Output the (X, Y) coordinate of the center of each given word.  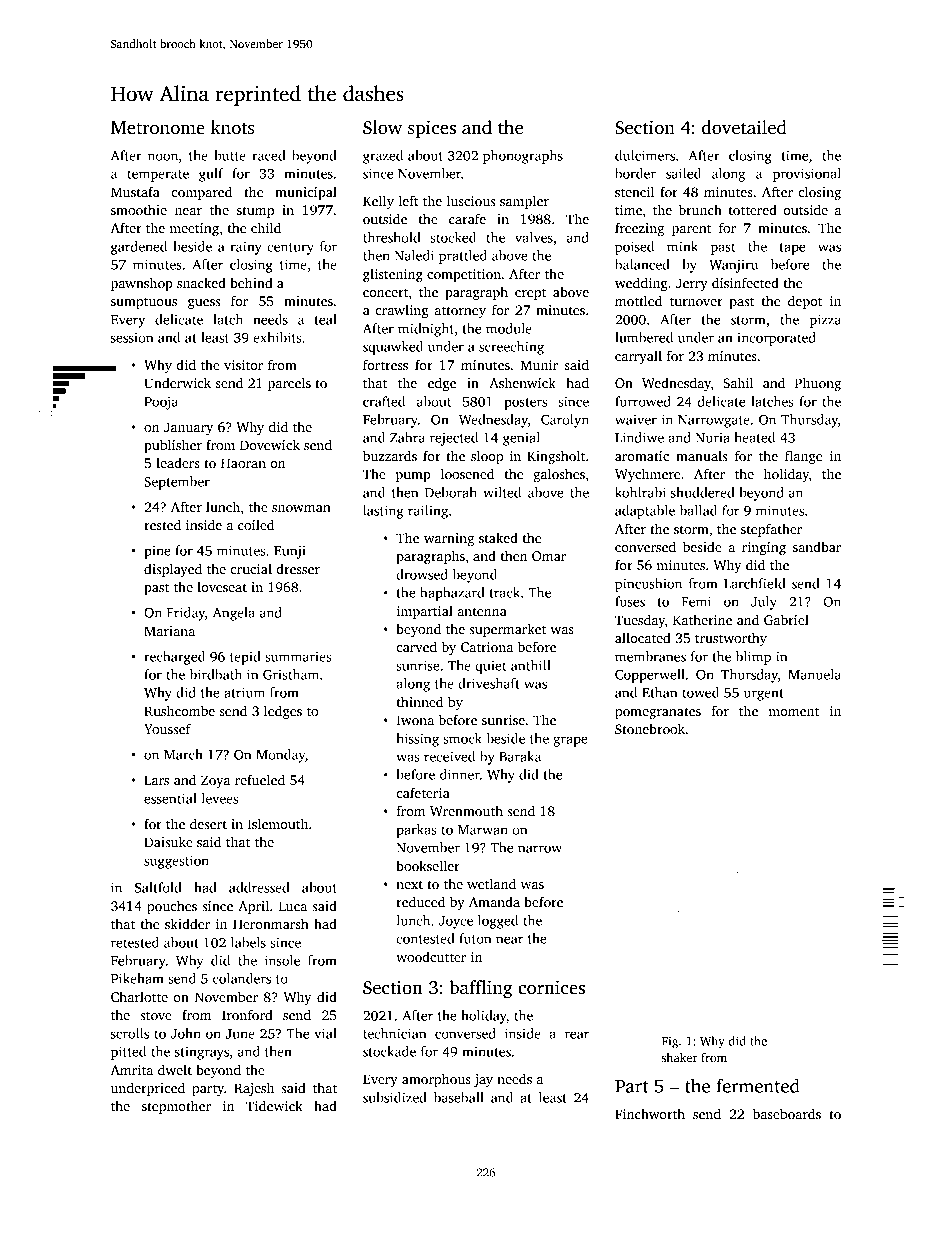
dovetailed (744, 127)
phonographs (523, 157)
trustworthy (731, 639)
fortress (385, 364)
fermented (758, 1085)
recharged (174, 658)
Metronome (158, 128)
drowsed (422, 574)
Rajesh (254, 1089)
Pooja (161, 403)
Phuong (818, 384)
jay (483, 1080)
